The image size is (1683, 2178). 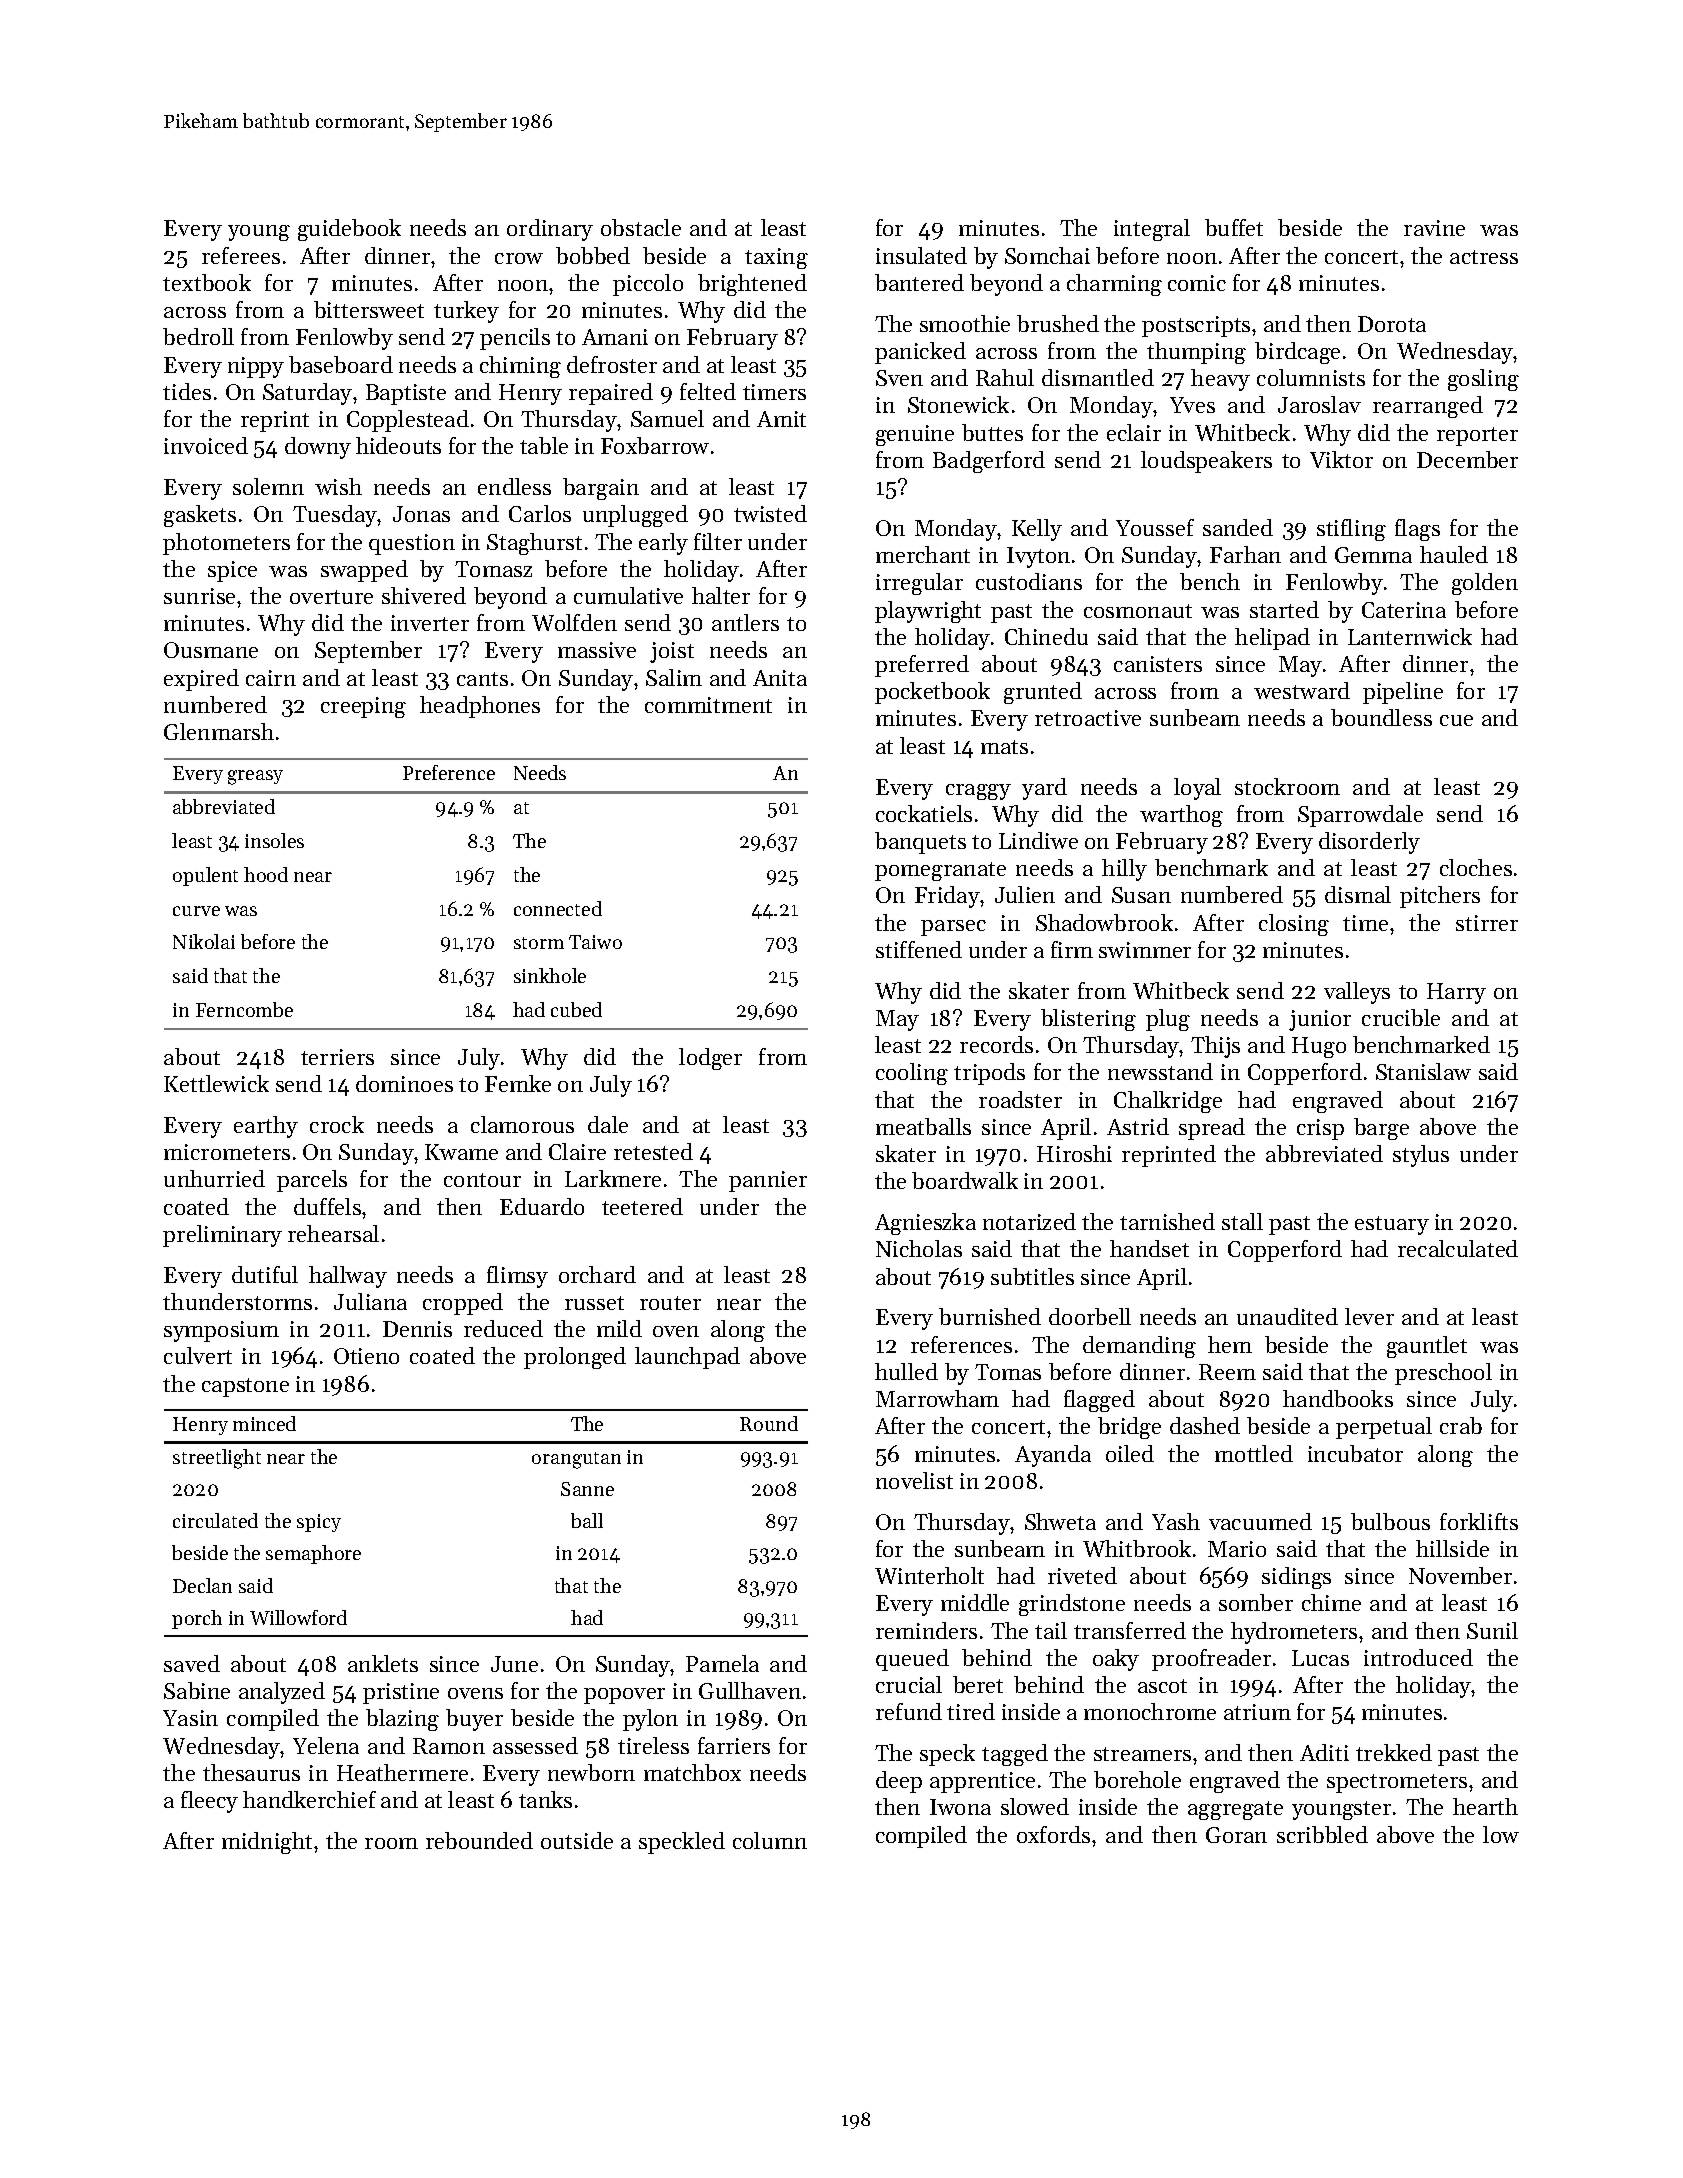 What do you see at coordinates (558, 908) in the screenshot?
I see `connected` at bounding box center [558, 908].
